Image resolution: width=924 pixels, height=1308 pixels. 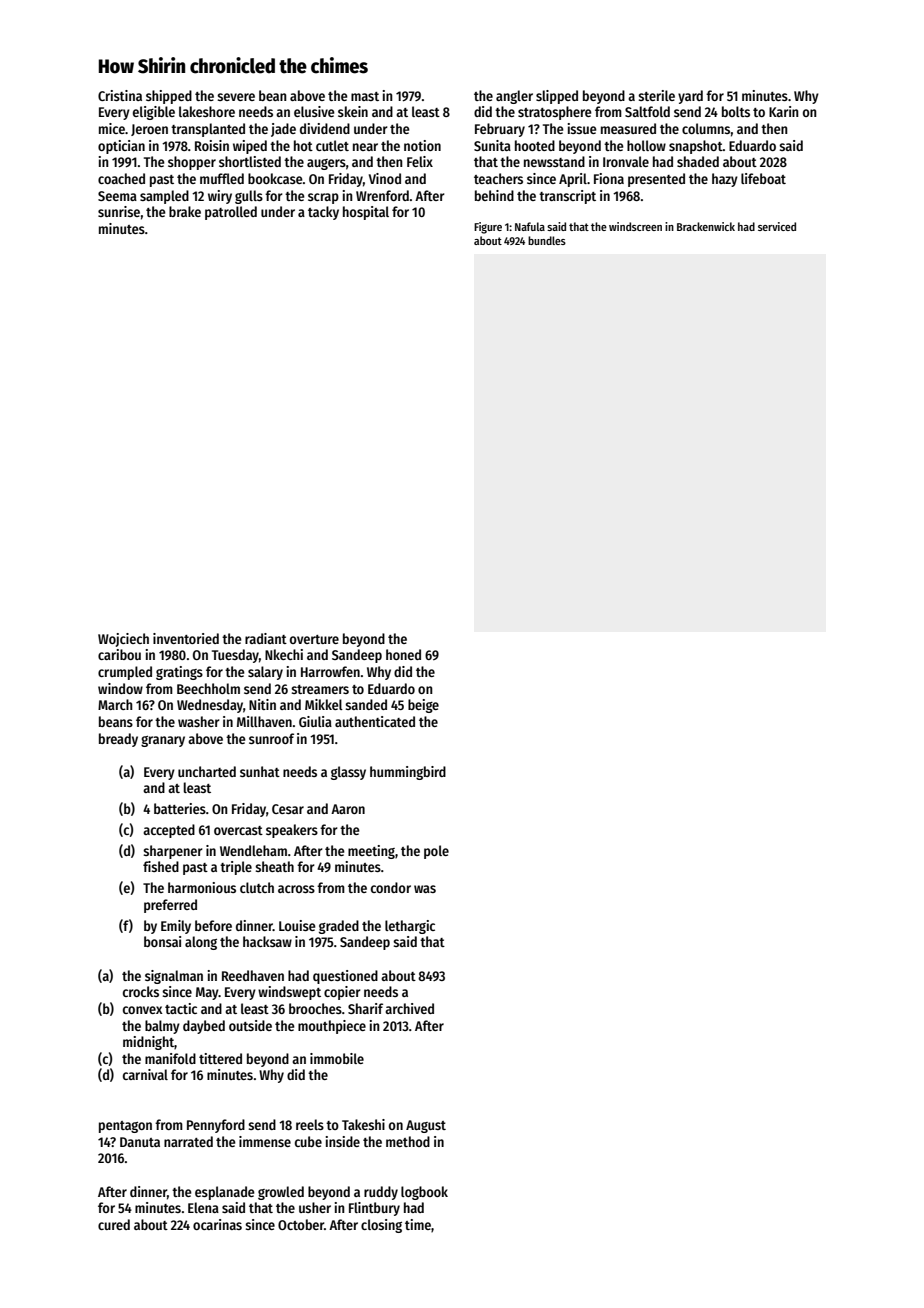 I want to click on sanded, so click(x=366, y=704).
